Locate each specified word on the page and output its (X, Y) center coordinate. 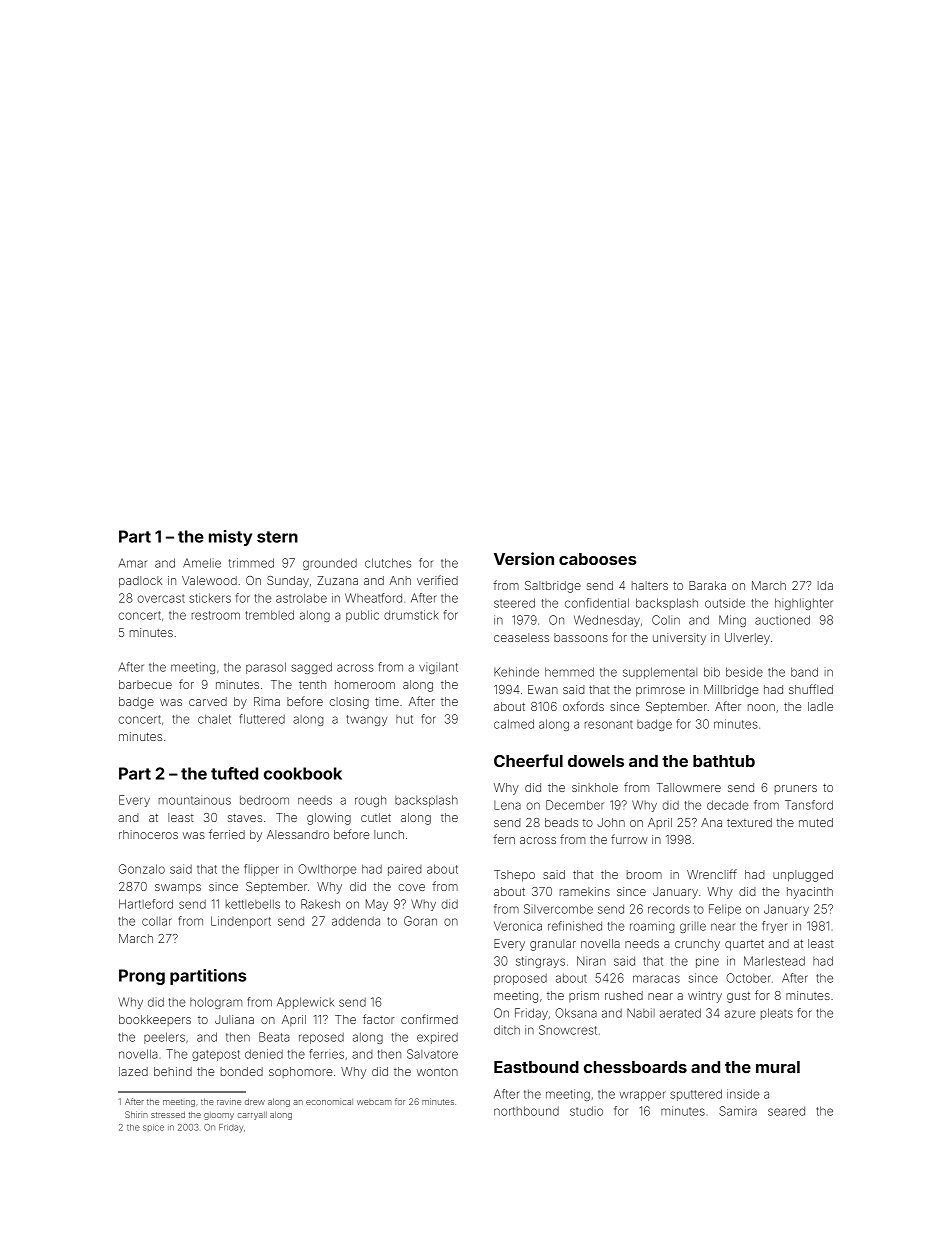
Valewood (209, 580)
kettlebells (253, 904)
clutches (388, 563)
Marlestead (774, 961)
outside (725, 603)
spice (153, 1127)
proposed (520, 979)
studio (586, 1111)
